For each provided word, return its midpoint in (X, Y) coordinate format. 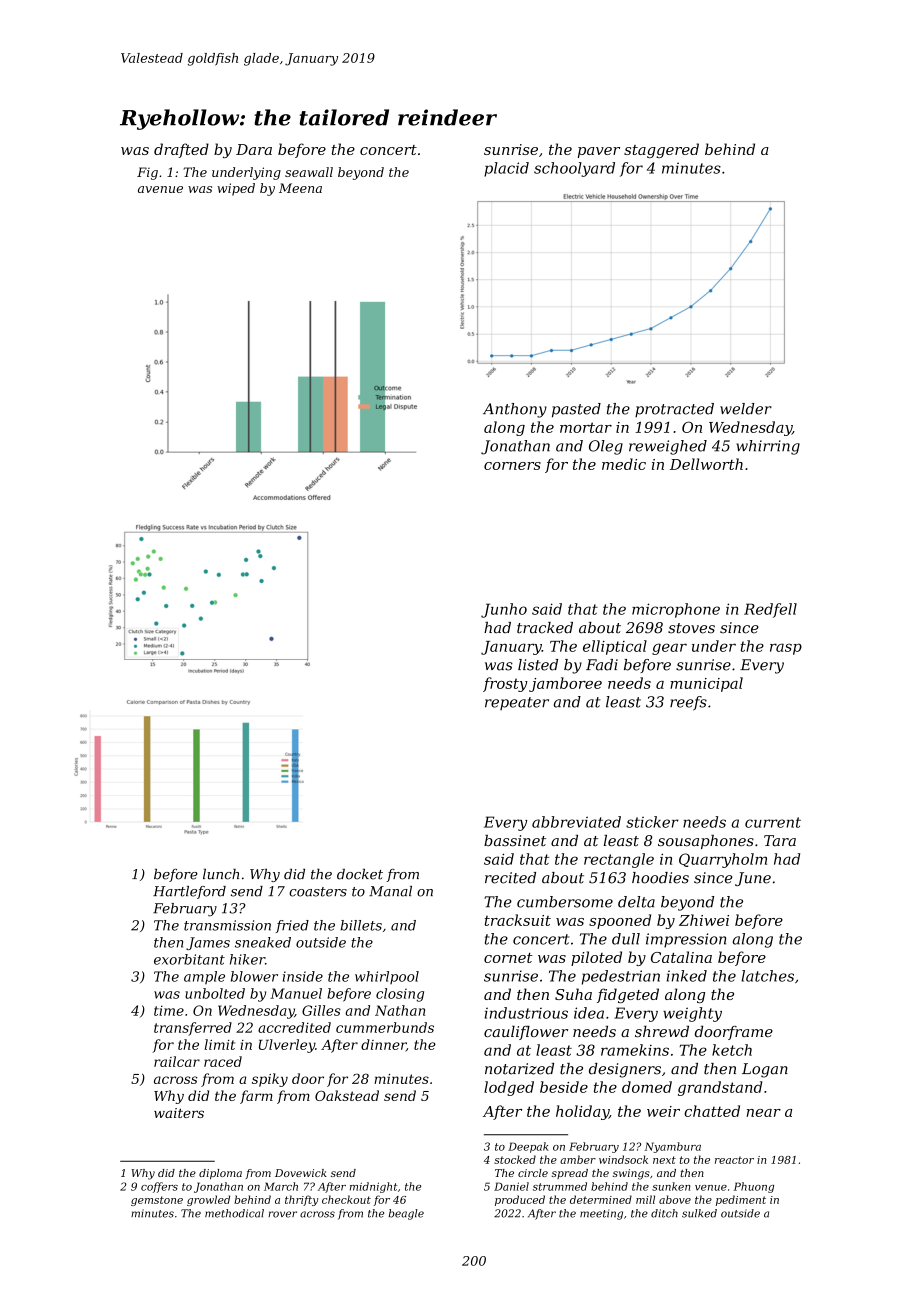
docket (360, 874)
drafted (181, 150)
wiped (236, 189)
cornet (508, 958)
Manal (390, 891)
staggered (661, 150)
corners (512, 466)
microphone (676, 610)
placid (506, 169)
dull (626, 939)
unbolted (215, 993)
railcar (177, 1061)
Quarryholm (723, 860)
